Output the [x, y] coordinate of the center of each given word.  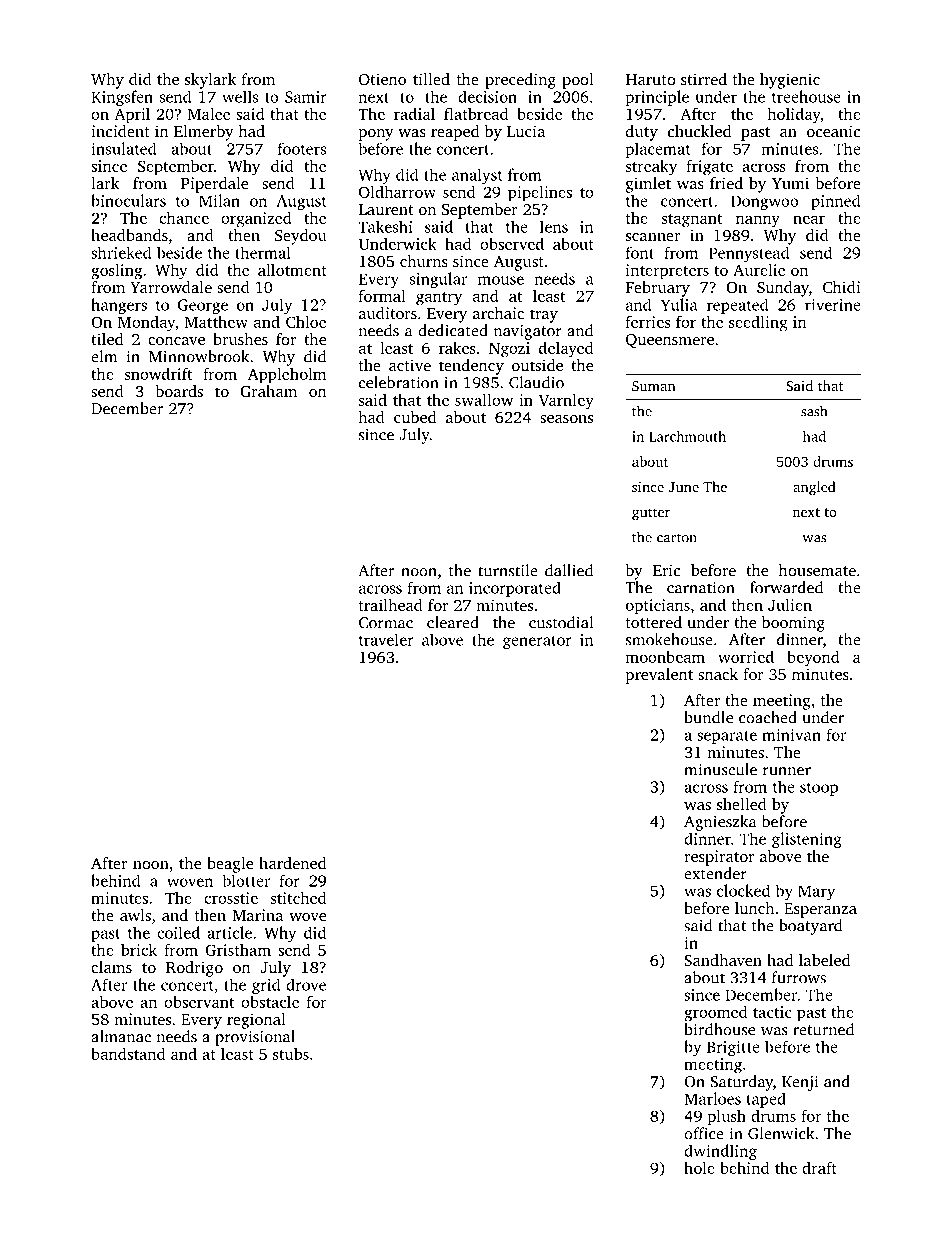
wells [240, 96]
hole [699, 1167]
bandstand [128, 1053]
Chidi [842, 287]
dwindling [720, 1152]
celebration [399, 382]
